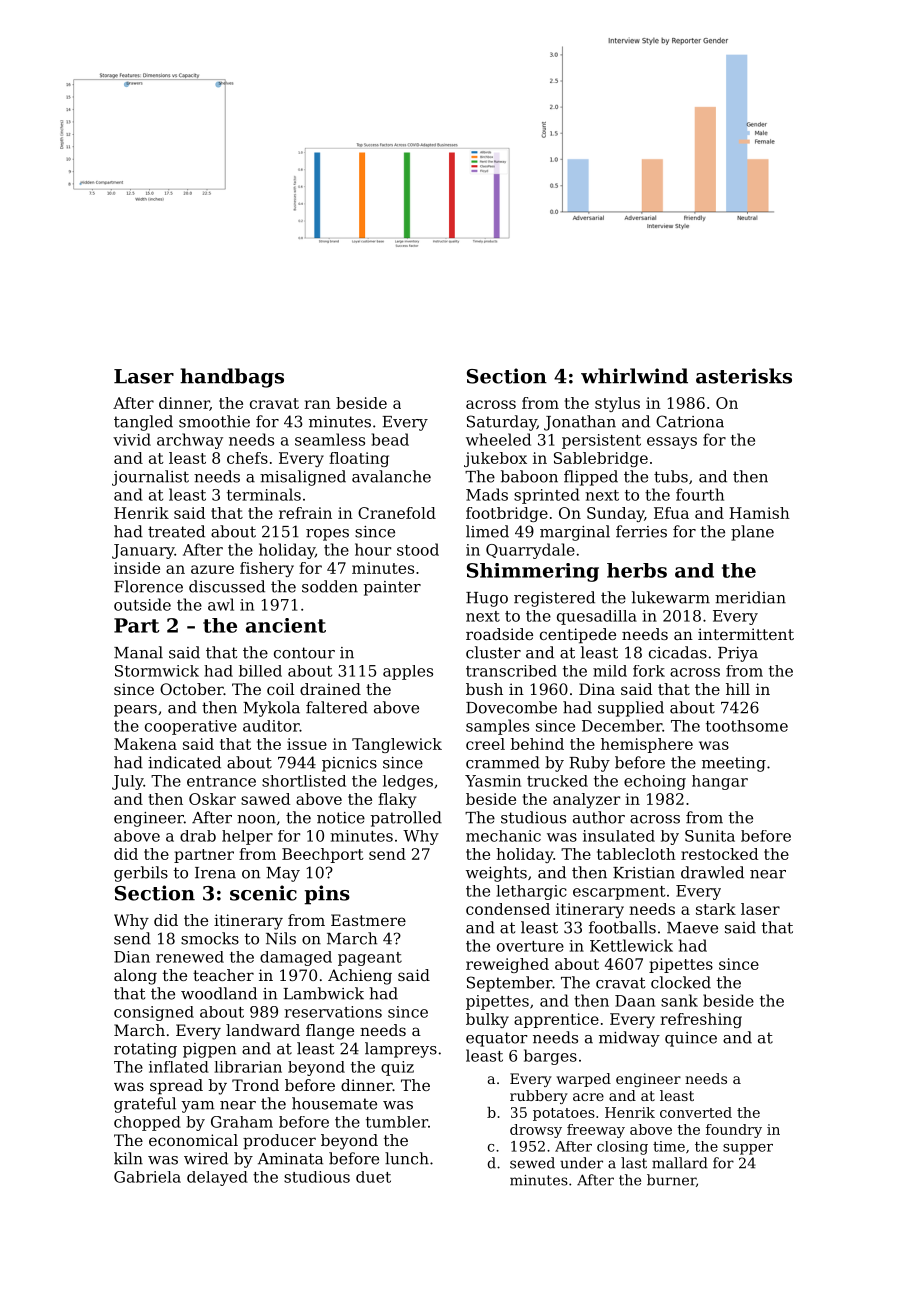 Image resolution: width=908 pixels, height=1316 pixels. What do you see at coordinates (530, 551) in the screenshot?
I see `Quarrydale` at bounding box center [530, 551].
